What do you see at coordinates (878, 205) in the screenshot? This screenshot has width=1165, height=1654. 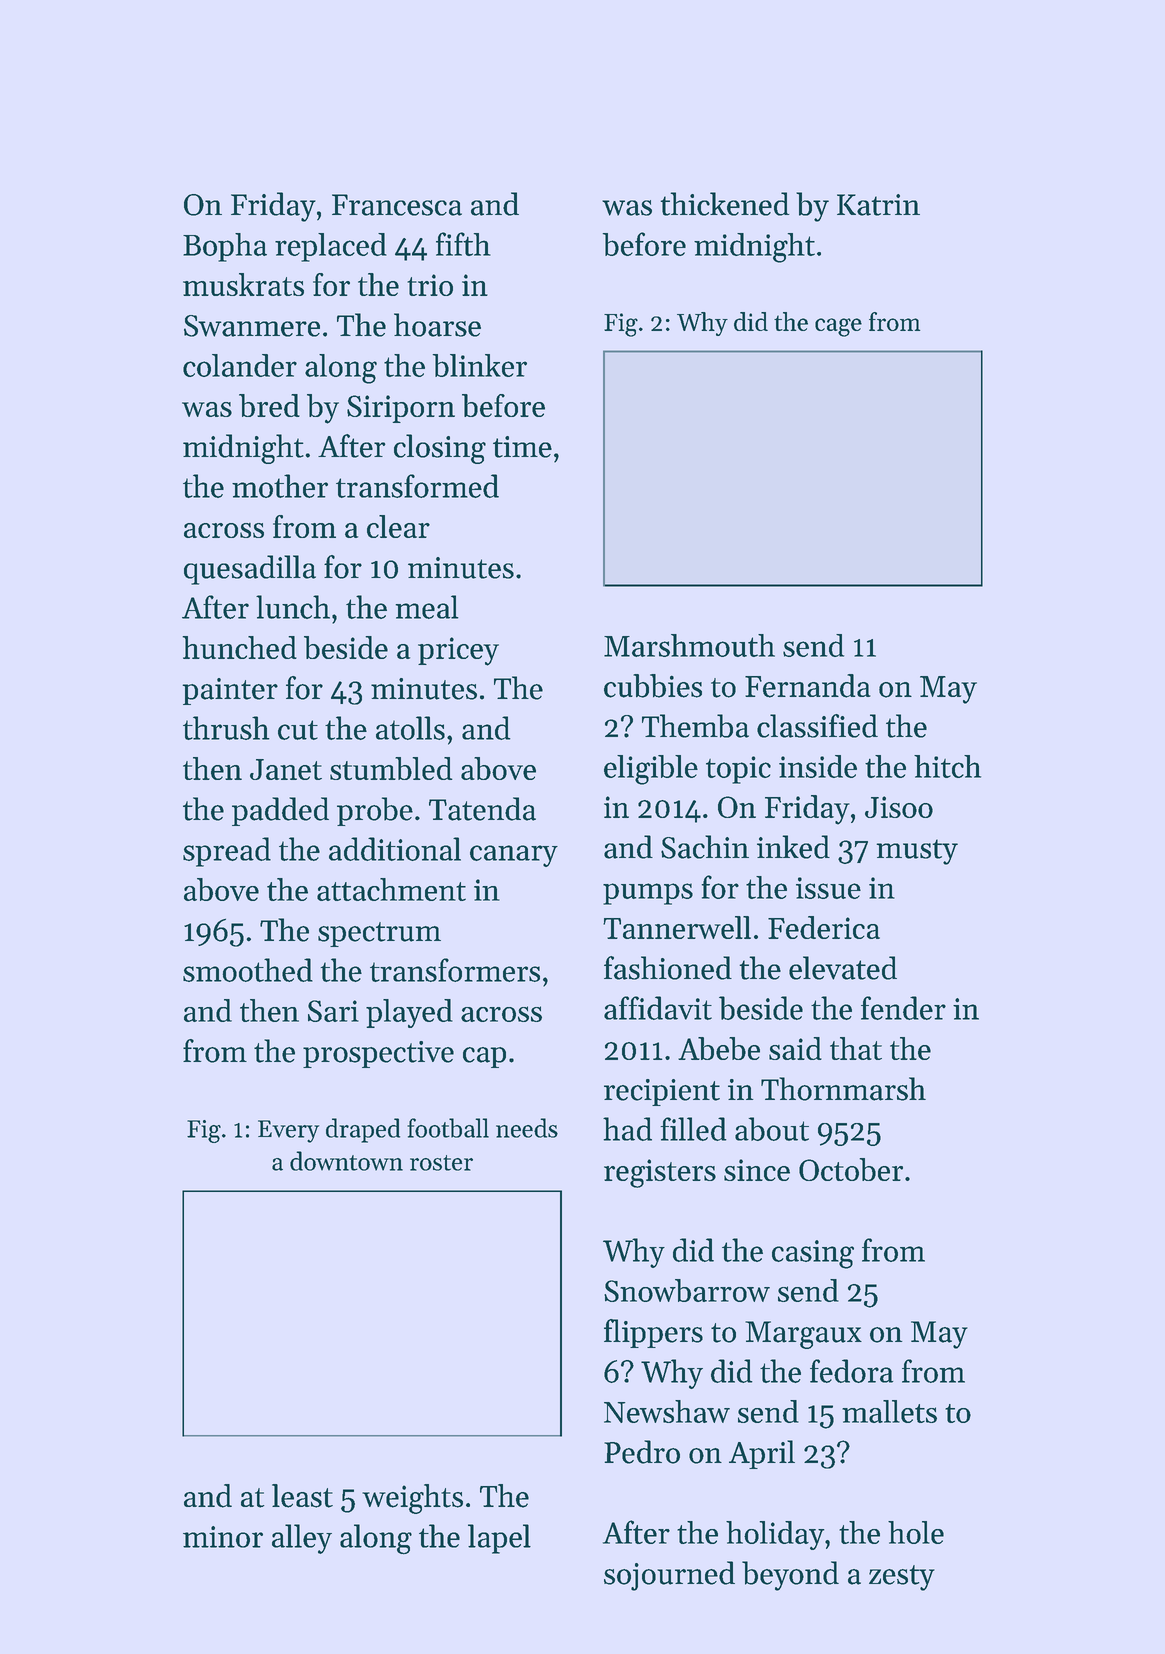 I see `Katrin` at bounding box center [878, 205].
